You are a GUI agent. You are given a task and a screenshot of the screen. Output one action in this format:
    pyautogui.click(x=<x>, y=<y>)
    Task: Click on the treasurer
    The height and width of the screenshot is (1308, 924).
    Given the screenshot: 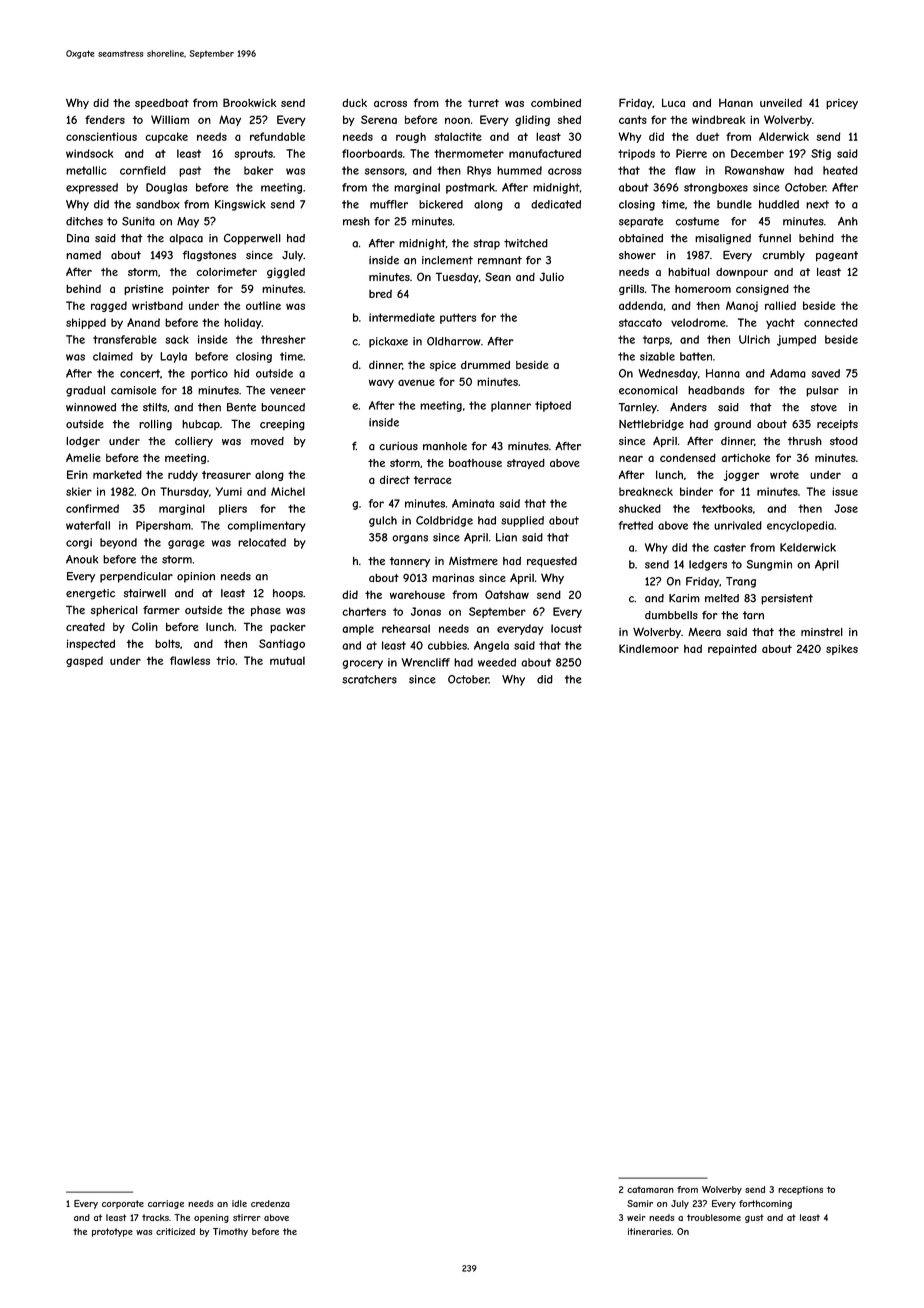 What is the action you would take?
    pyautogui.click(x=226, y=475)
